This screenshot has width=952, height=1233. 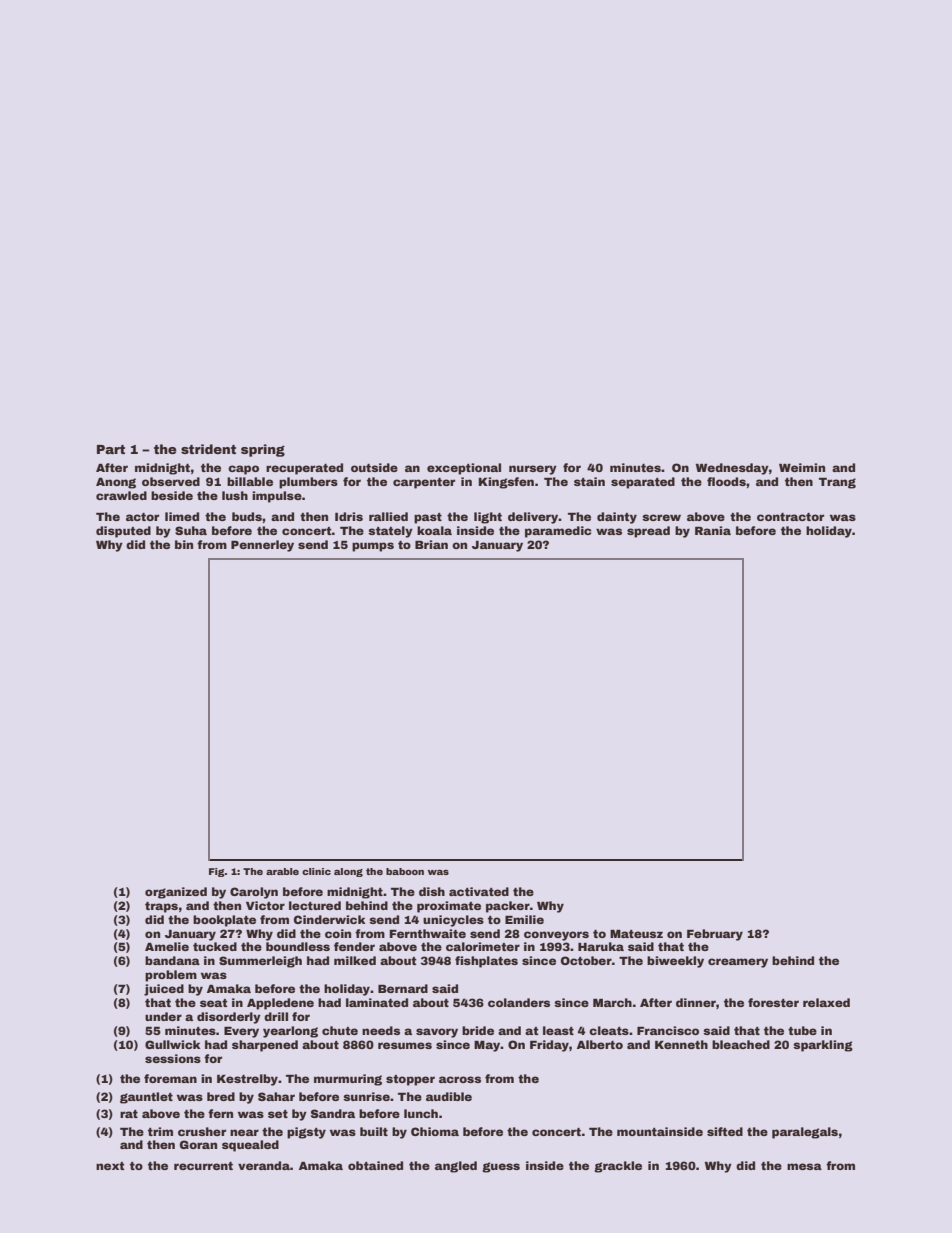 I want to click on bride, so click(x=478, y=1030).
